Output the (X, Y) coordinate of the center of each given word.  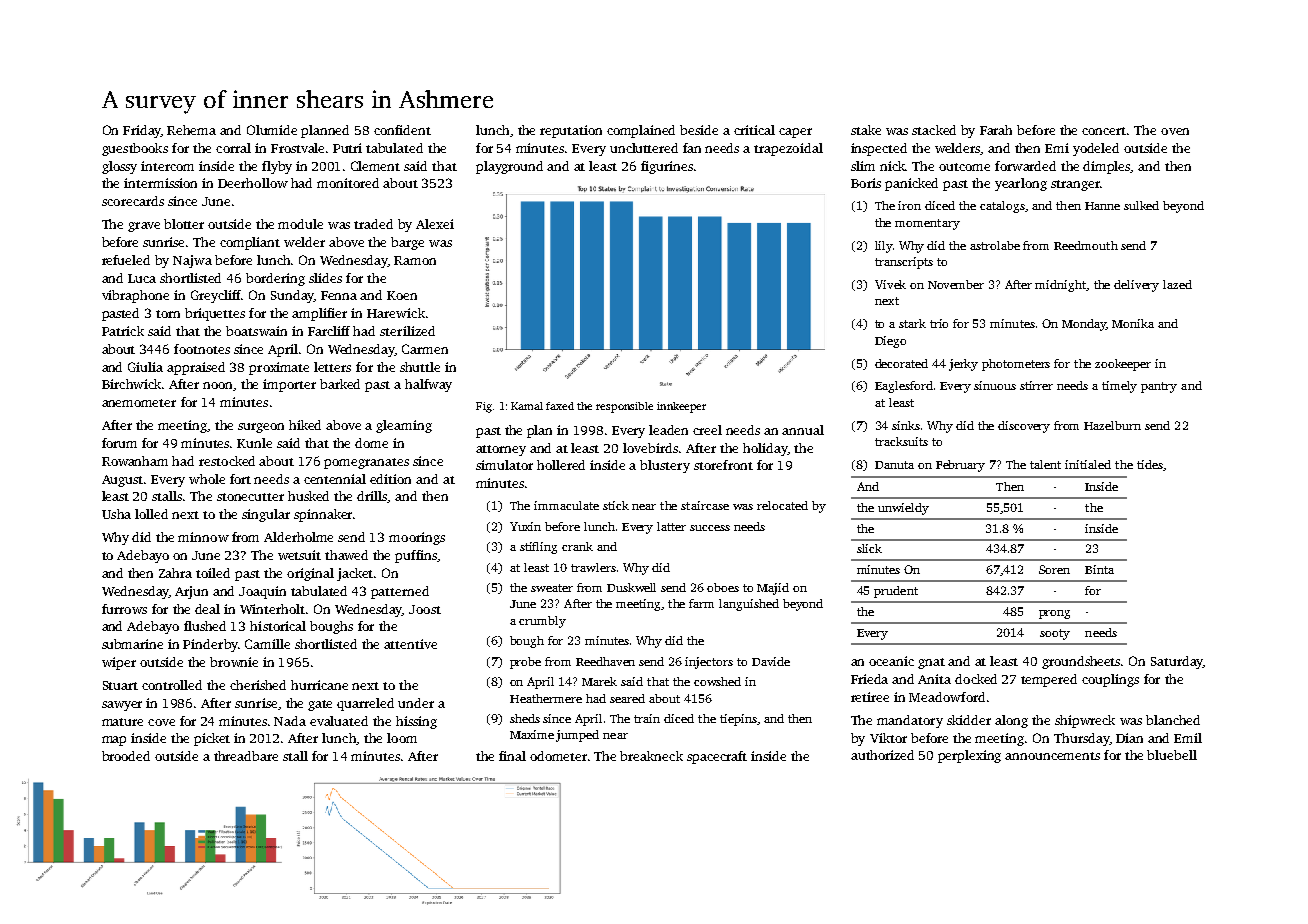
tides (1150, 464)
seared (627, 698)
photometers (1016, 365)
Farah (996, 130)
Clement (375, 166)
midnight (1061, 286)
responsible (624, 407)
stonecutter (250, 497)
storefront (723, 465)
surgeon (261, 428)
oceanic (891, 661)
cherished (258, 685)
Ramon (415, 260)
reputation (571, 131)
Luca (142, 278)
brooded (126, 756)
